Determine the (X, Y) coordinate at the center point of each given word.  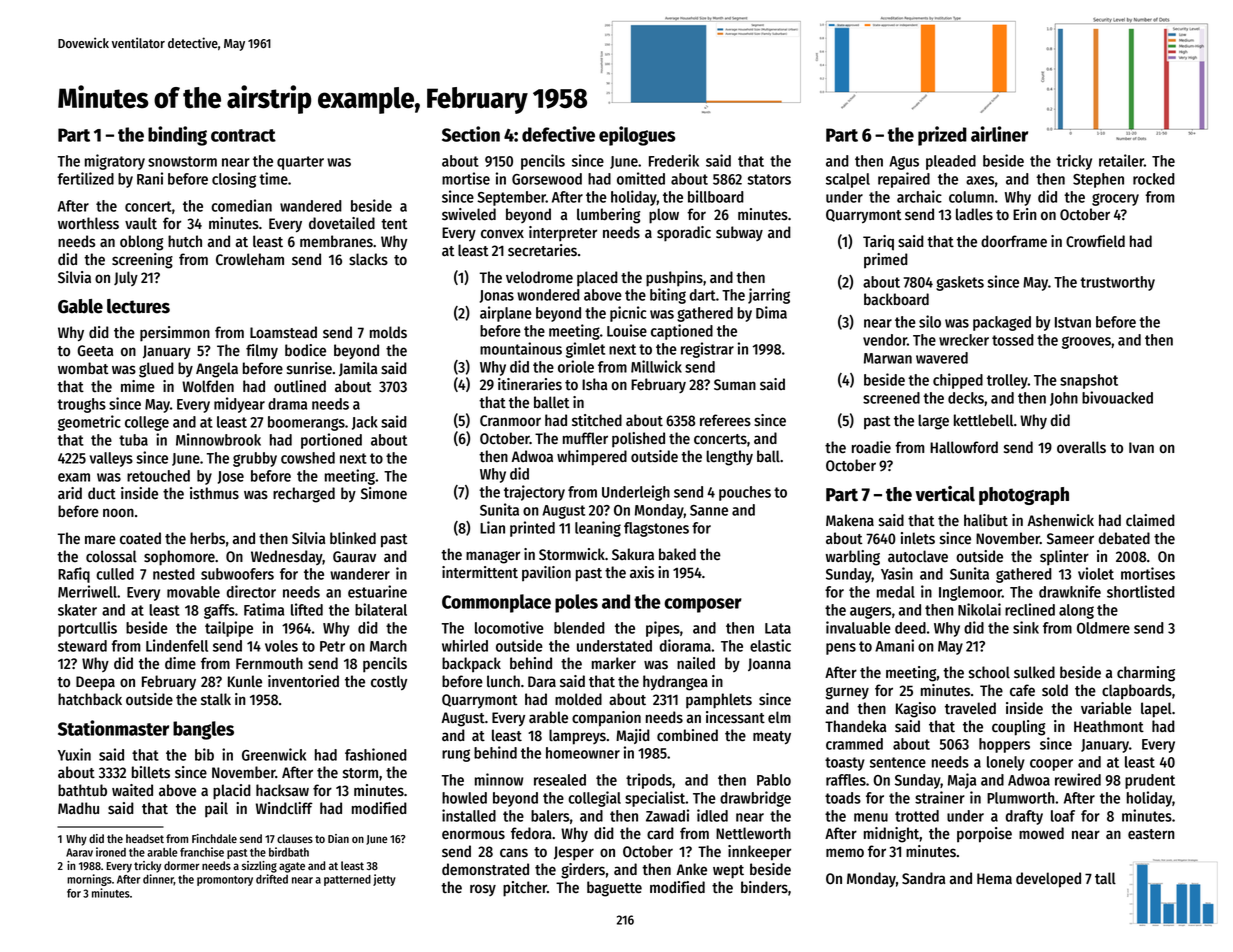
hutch (185, 241)
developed (1048, 880)
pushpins (674, 279)
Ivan (1141, 447)
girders (583, 871)
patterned (347, 880)
